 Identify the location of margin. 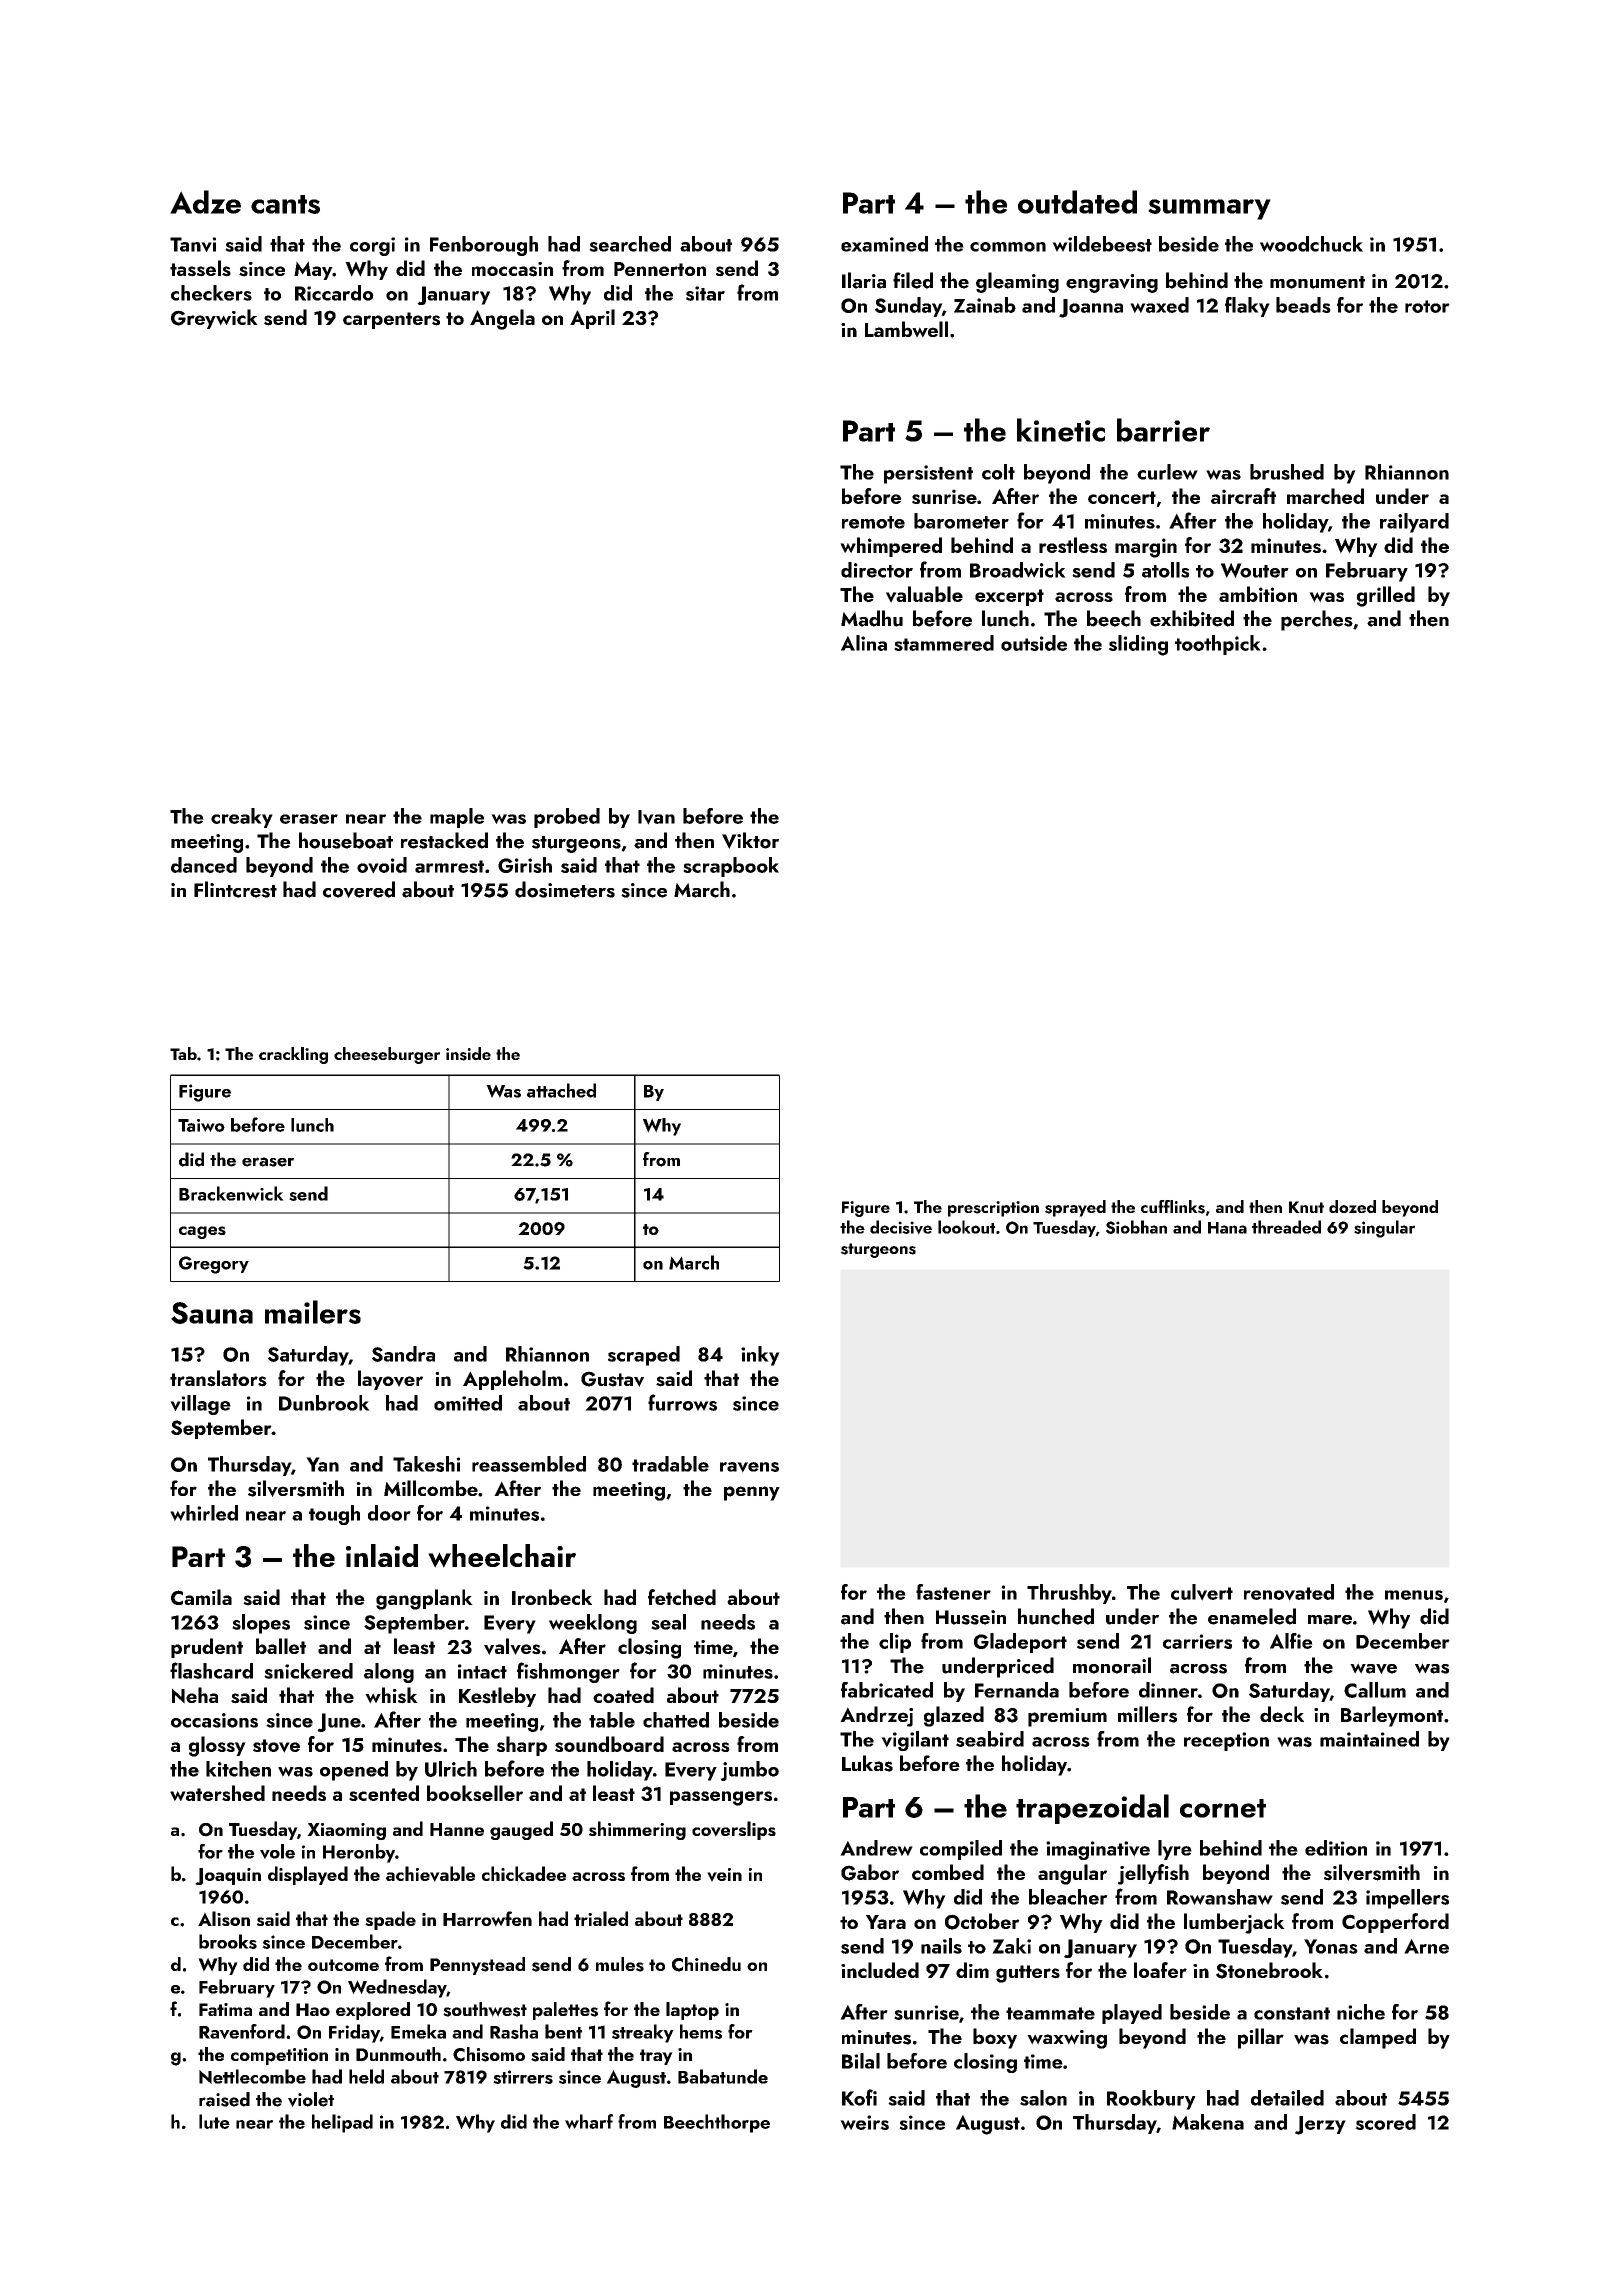
(1146, 548).
